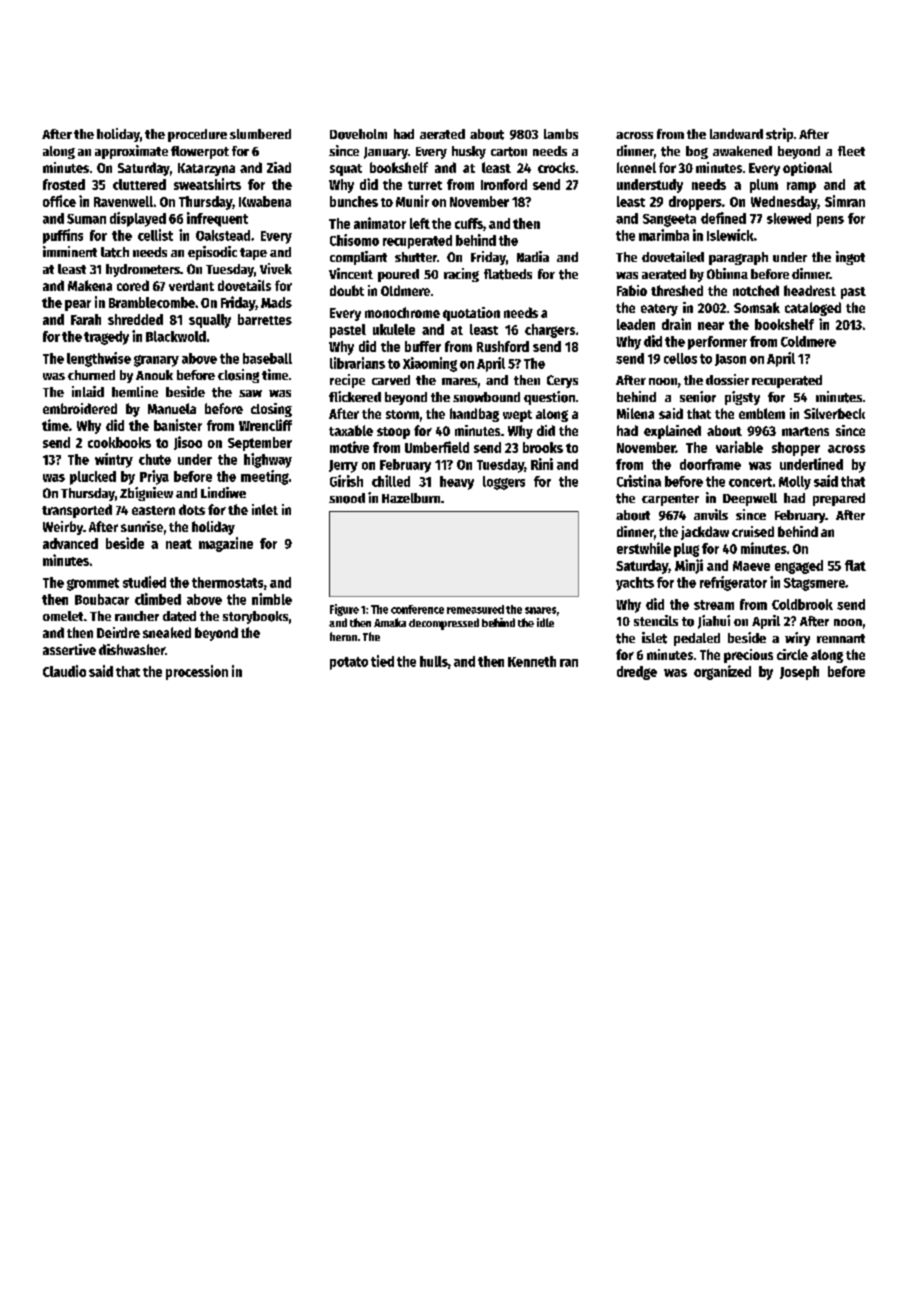  What do you see at coordinates (135, 319) in the screenshot?
I see `shredded` at bounding box center [135, 319].
